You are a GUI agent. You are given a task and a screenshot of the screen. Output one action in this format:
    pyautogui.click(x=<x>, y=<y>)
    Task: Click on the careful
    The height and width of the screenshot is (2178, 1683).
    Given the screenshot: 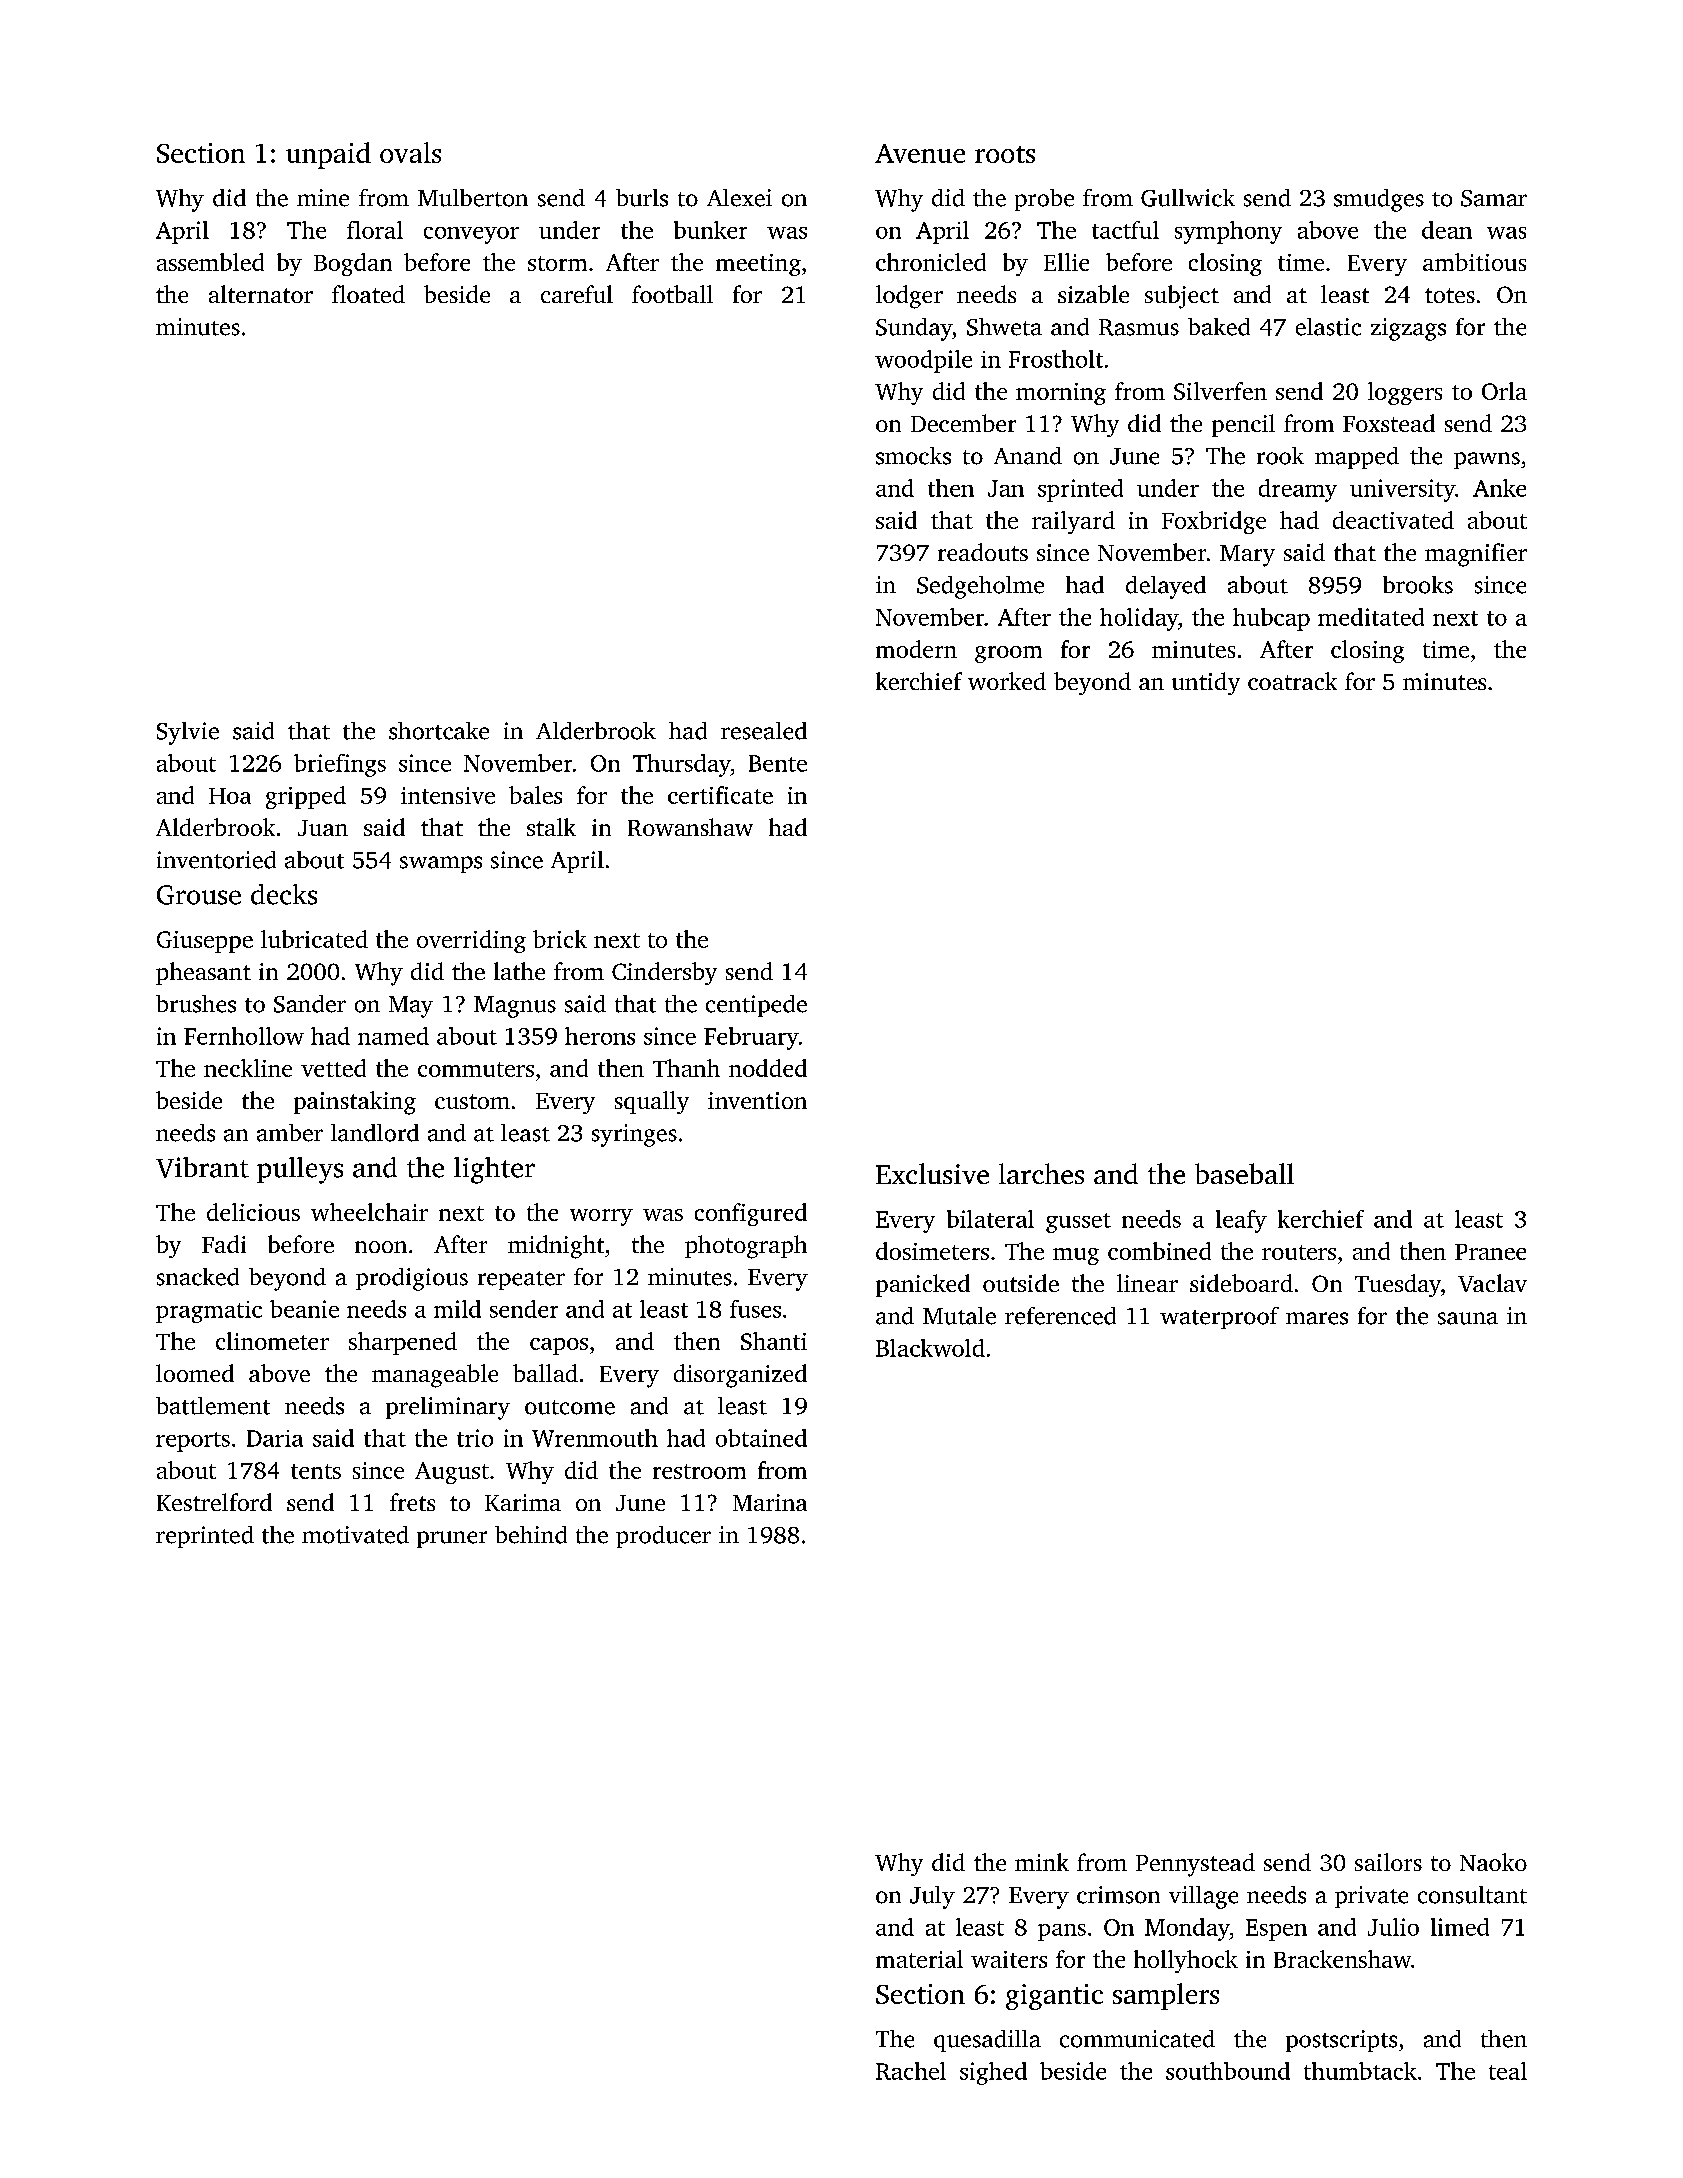 What is the action you would take?
    pyautogui.click(x=577, y=294)
